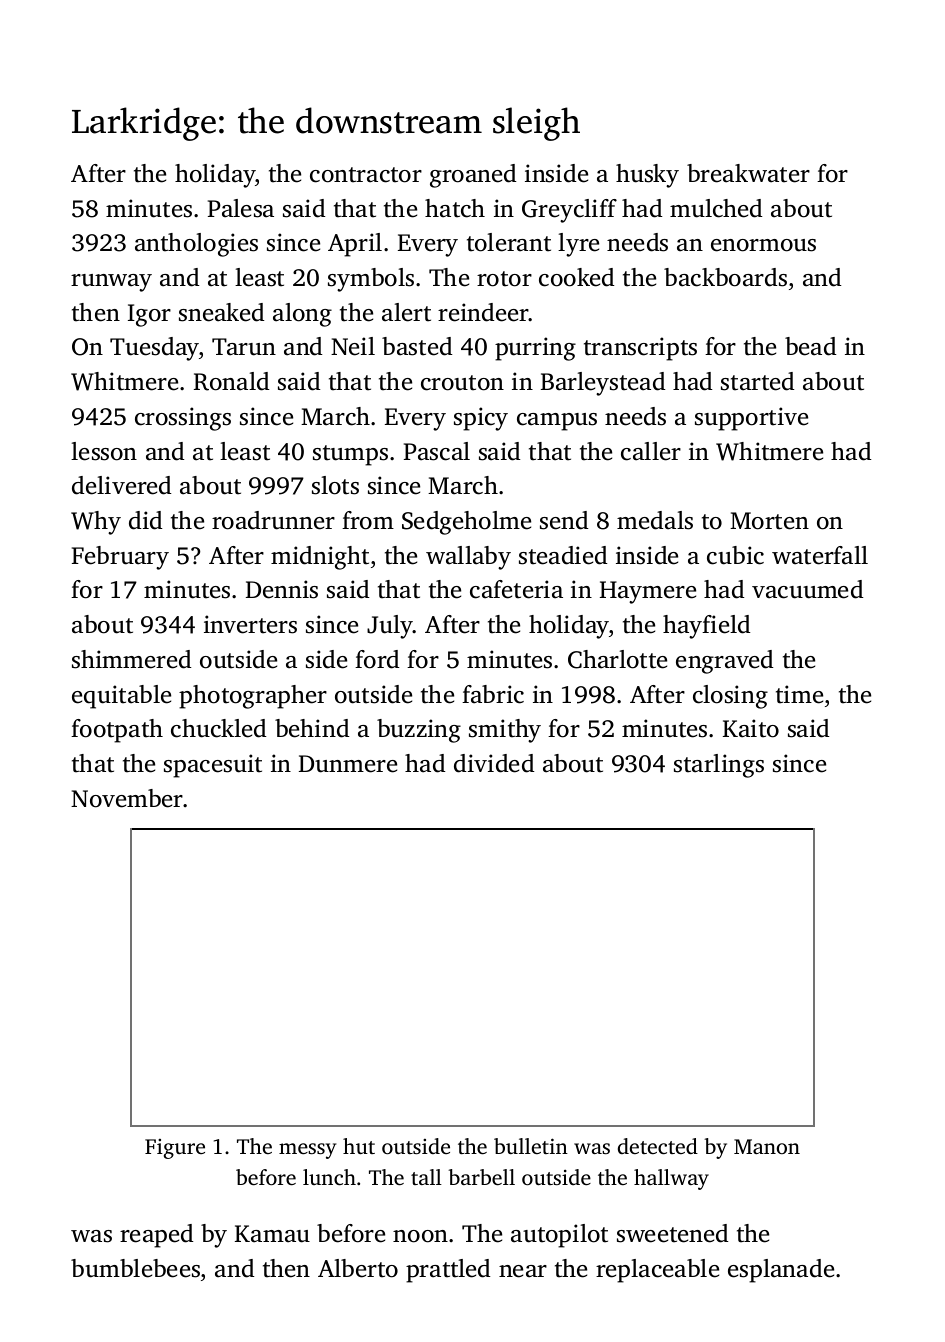 The height and width of the screenshot is (1342, 945). What do you see at coordinates (647, 176) in the screenshot?
I see `husky` at bounding box center [647, 176].
